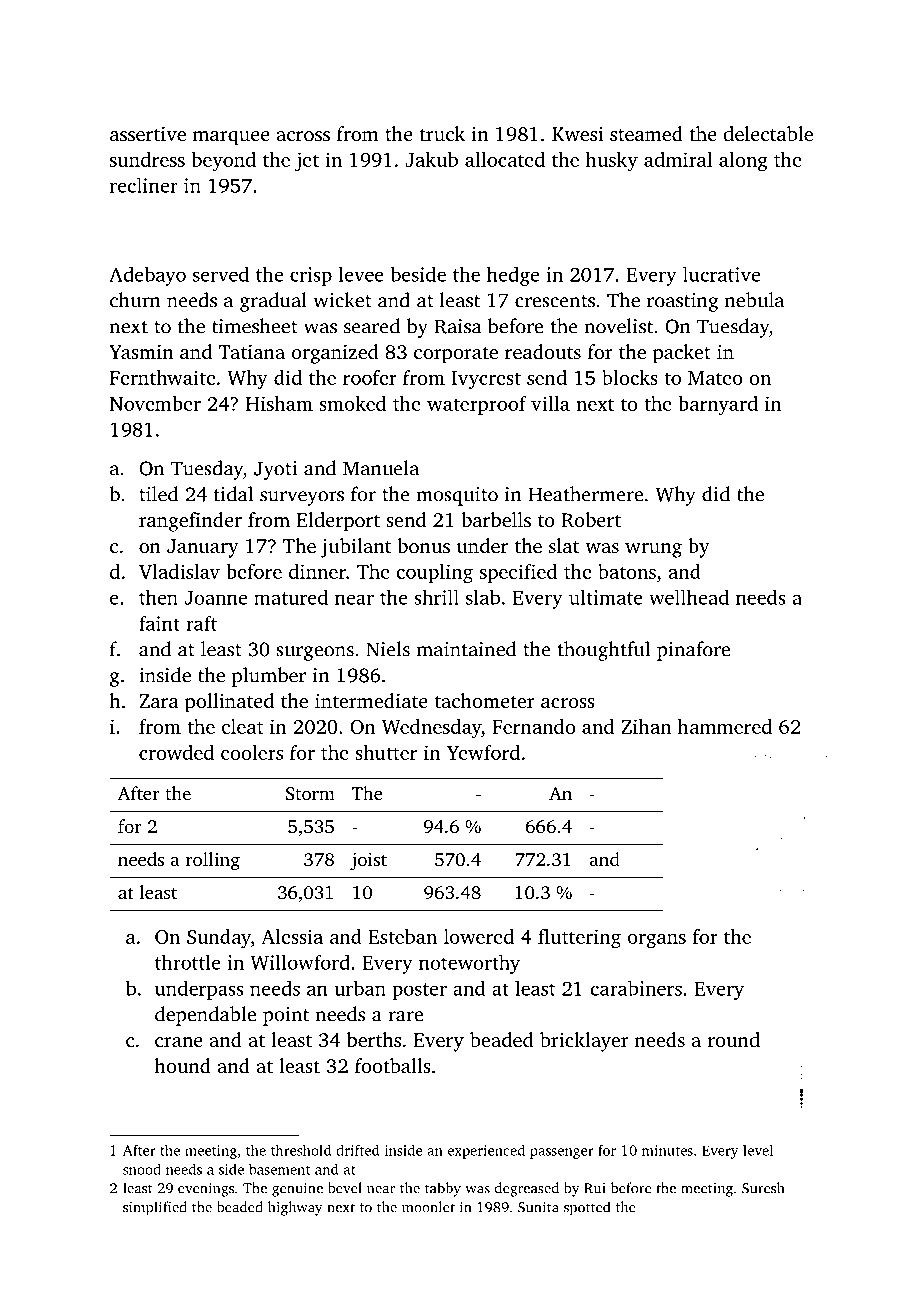 The height and width of the screenshot is (1308, 924). Describe the element at coordinates (442, 133) in the screenshot. I see `truck` at that location.
